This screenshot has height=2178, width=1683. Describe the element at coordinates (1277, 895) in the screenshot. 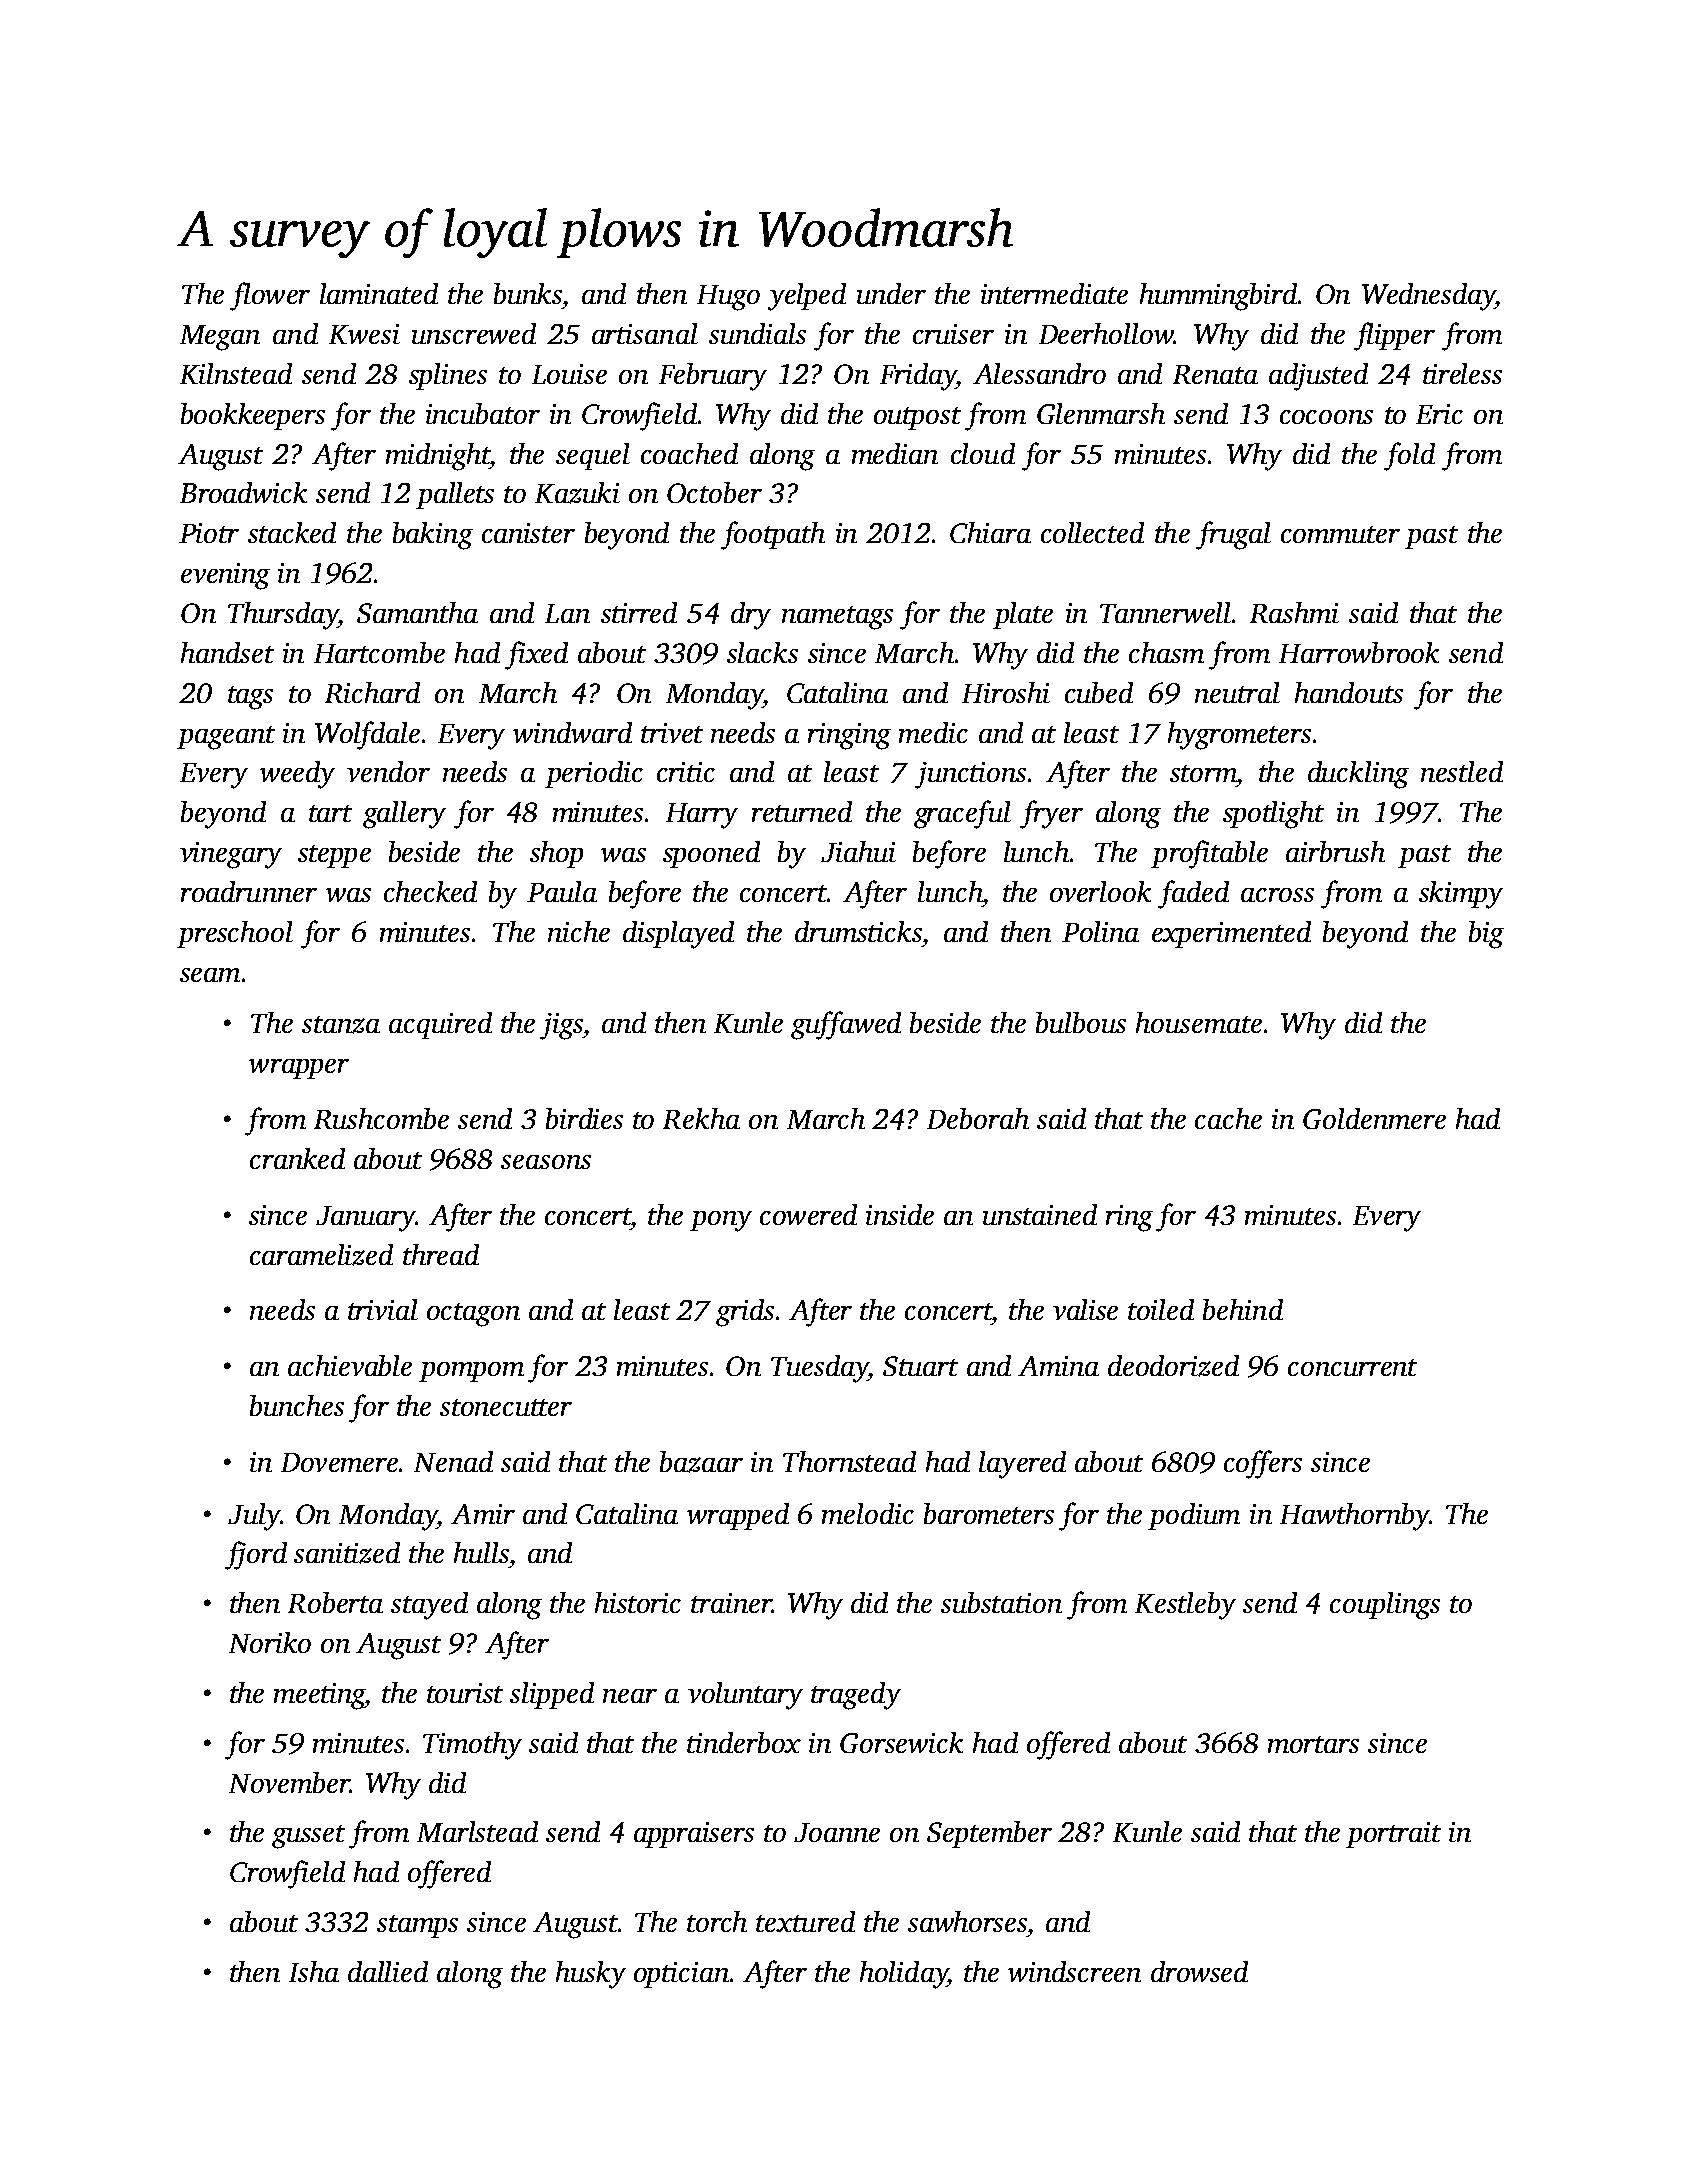

I see `across` at that location.
